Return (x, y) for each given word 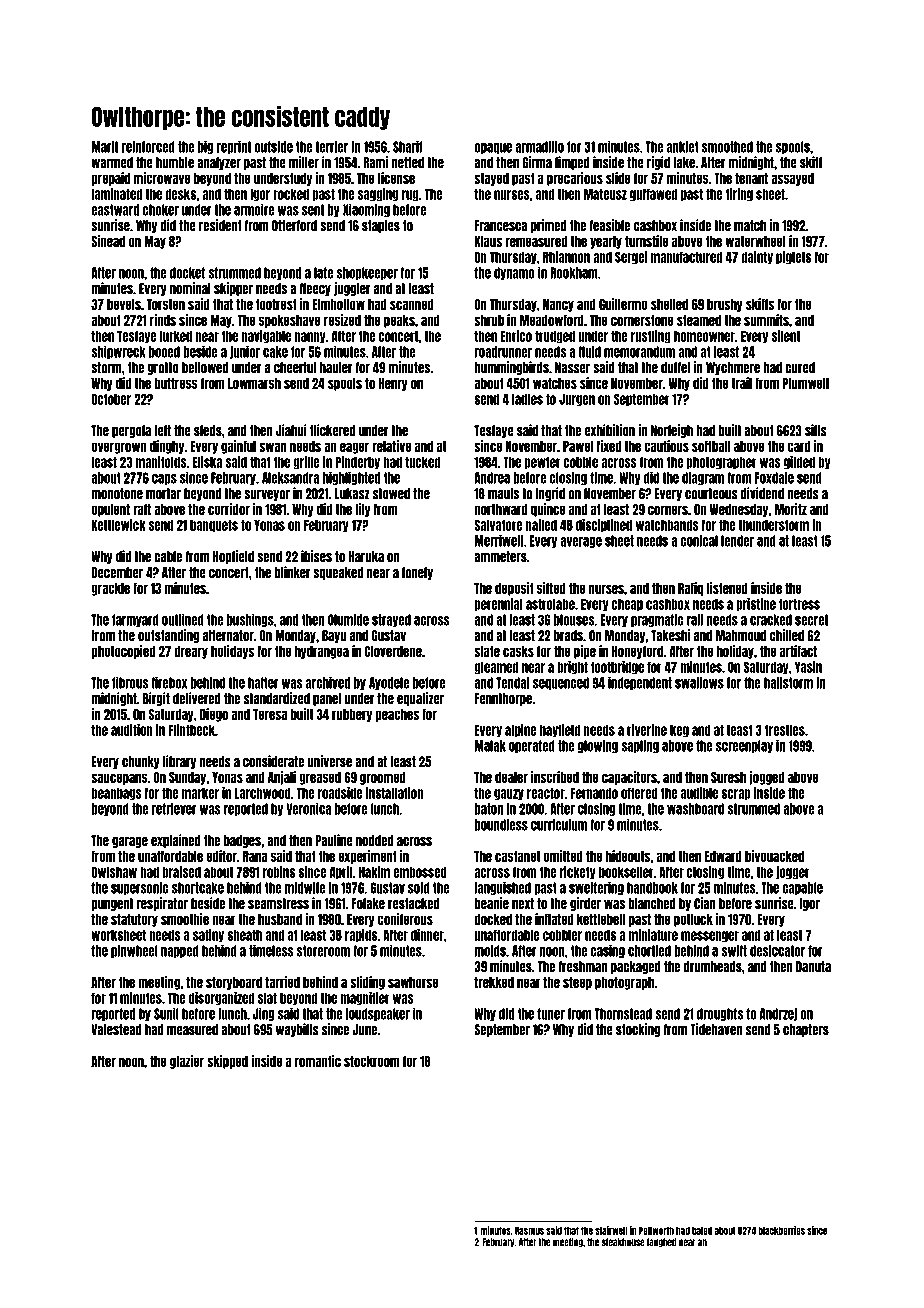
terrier (331, 146)
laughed (662, 1243)
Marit (104, 146)
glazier (187, 1062)
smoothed (727, 147)
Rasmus (529, 1231)
